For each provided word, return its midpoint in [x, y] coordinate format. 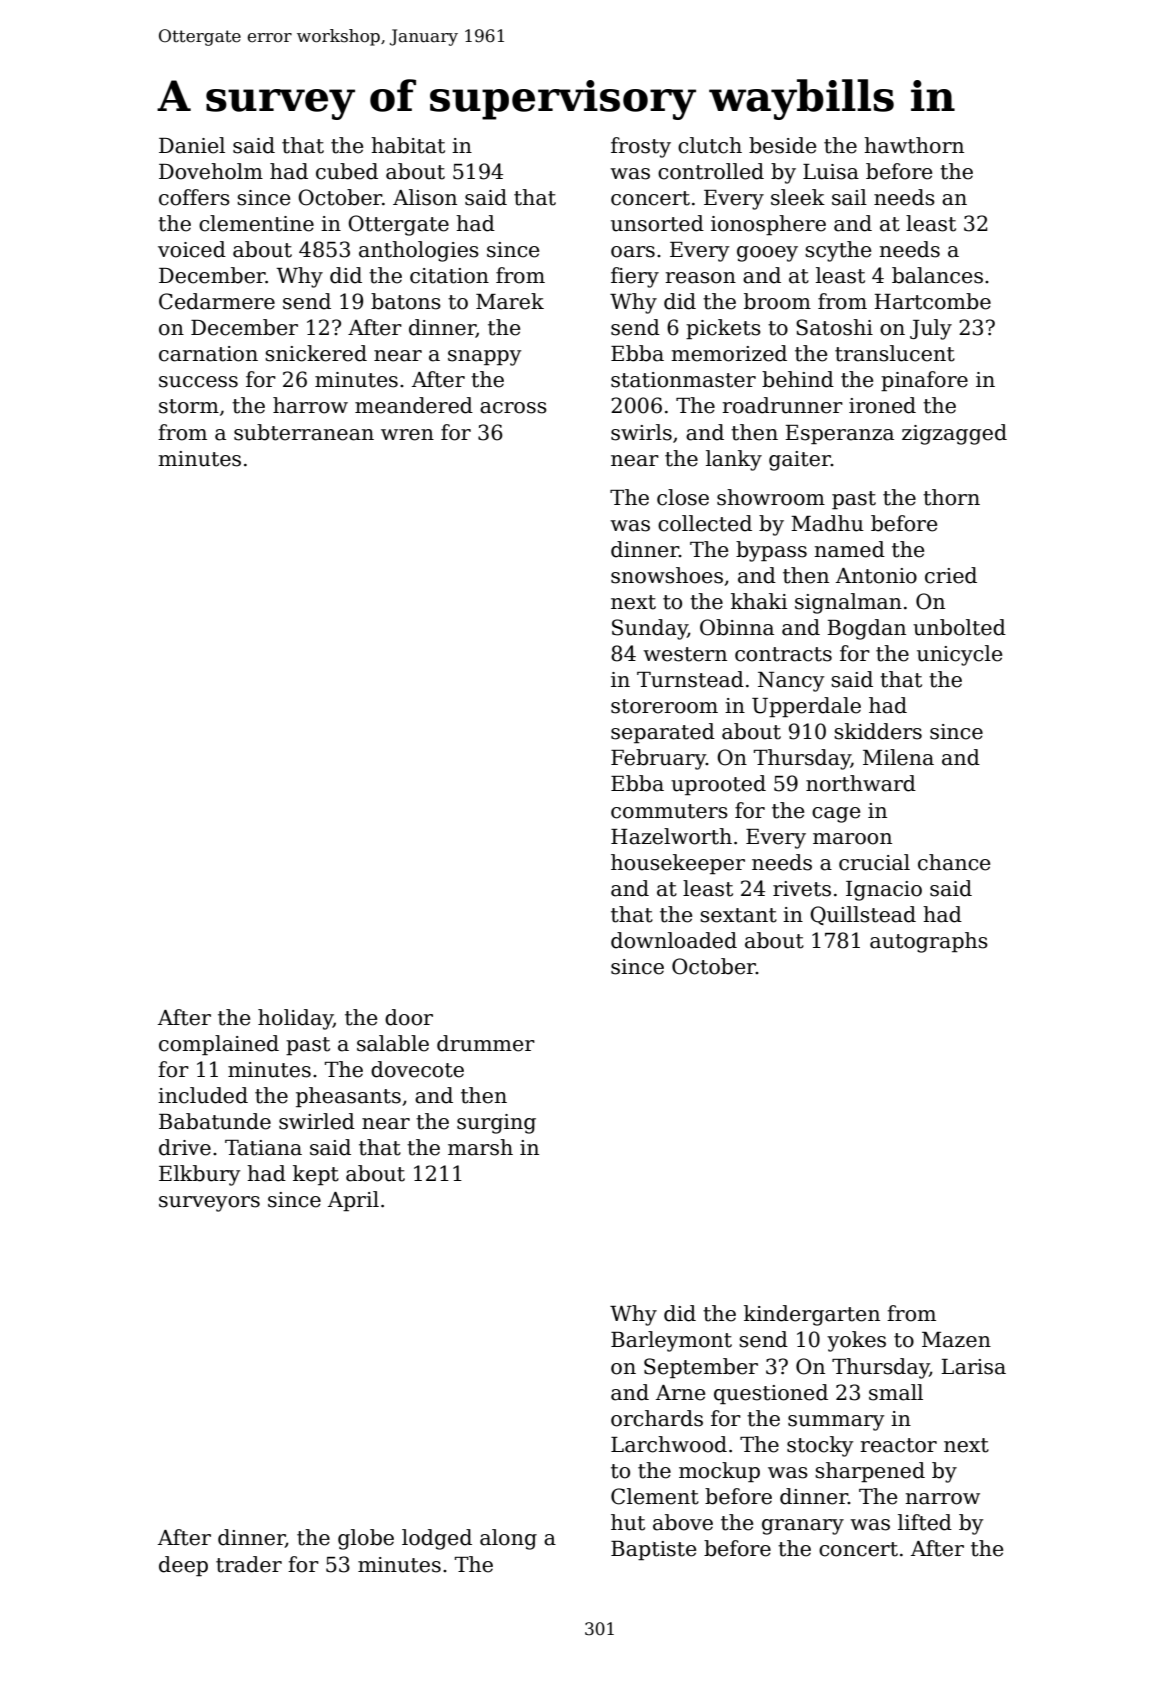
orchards [657, 1418]
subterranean [304, 432]
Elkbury [199, 1175]
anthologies [419, 251]
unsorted [657, 223]
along [508, 1539]
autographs [929, 942]
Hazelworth [671, 836]
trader [249, 1564]
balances [937, 275]
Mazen [956, 1340]
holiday [295, 1019]
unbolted [959, 627]
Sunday [650, 629]
